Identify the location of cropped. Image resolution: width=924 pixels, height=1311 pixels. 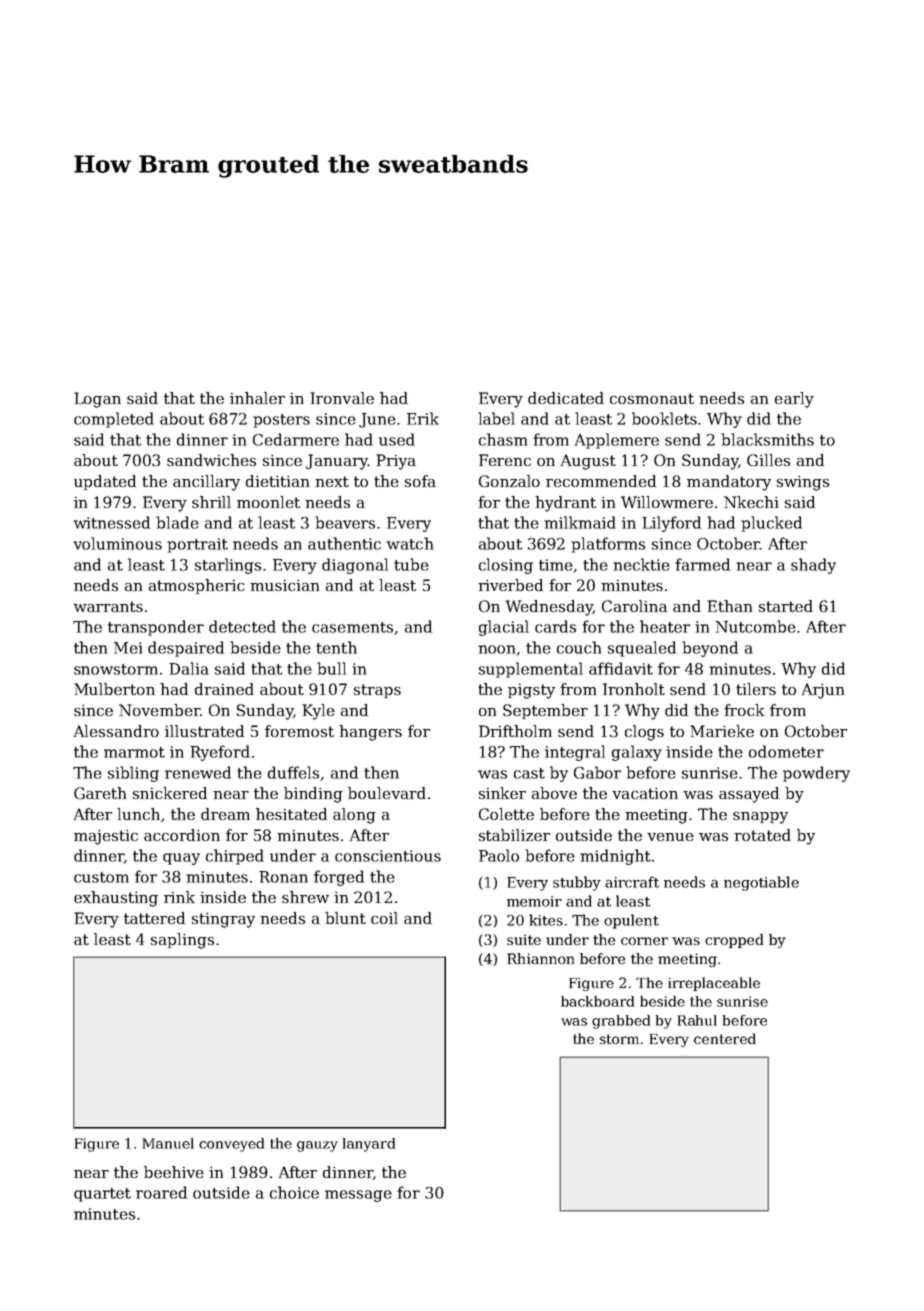
(734, 941).
